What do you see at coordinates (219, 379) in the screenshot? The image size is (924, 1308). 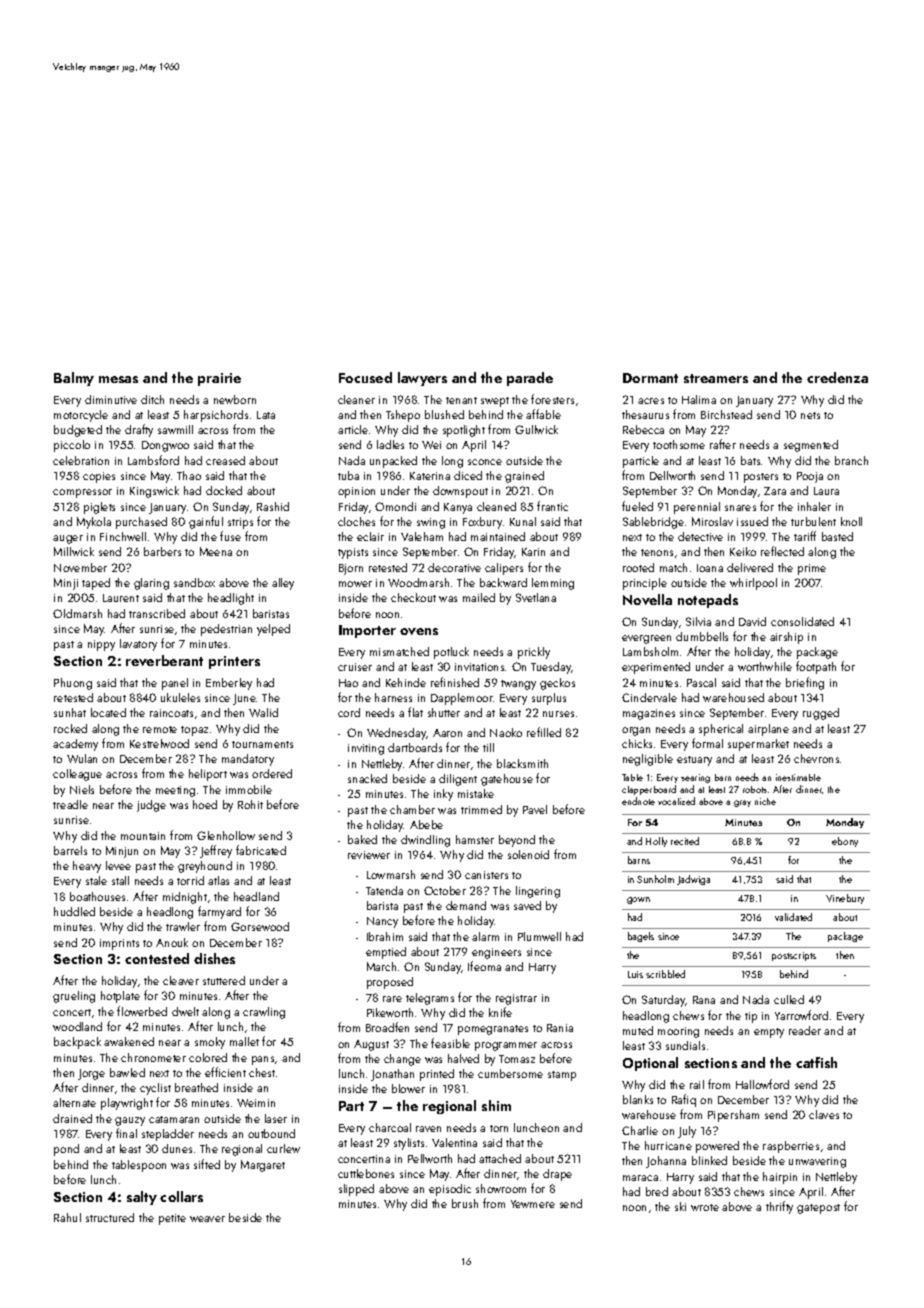 I see `prairie` at bounding box center [219, 379].
